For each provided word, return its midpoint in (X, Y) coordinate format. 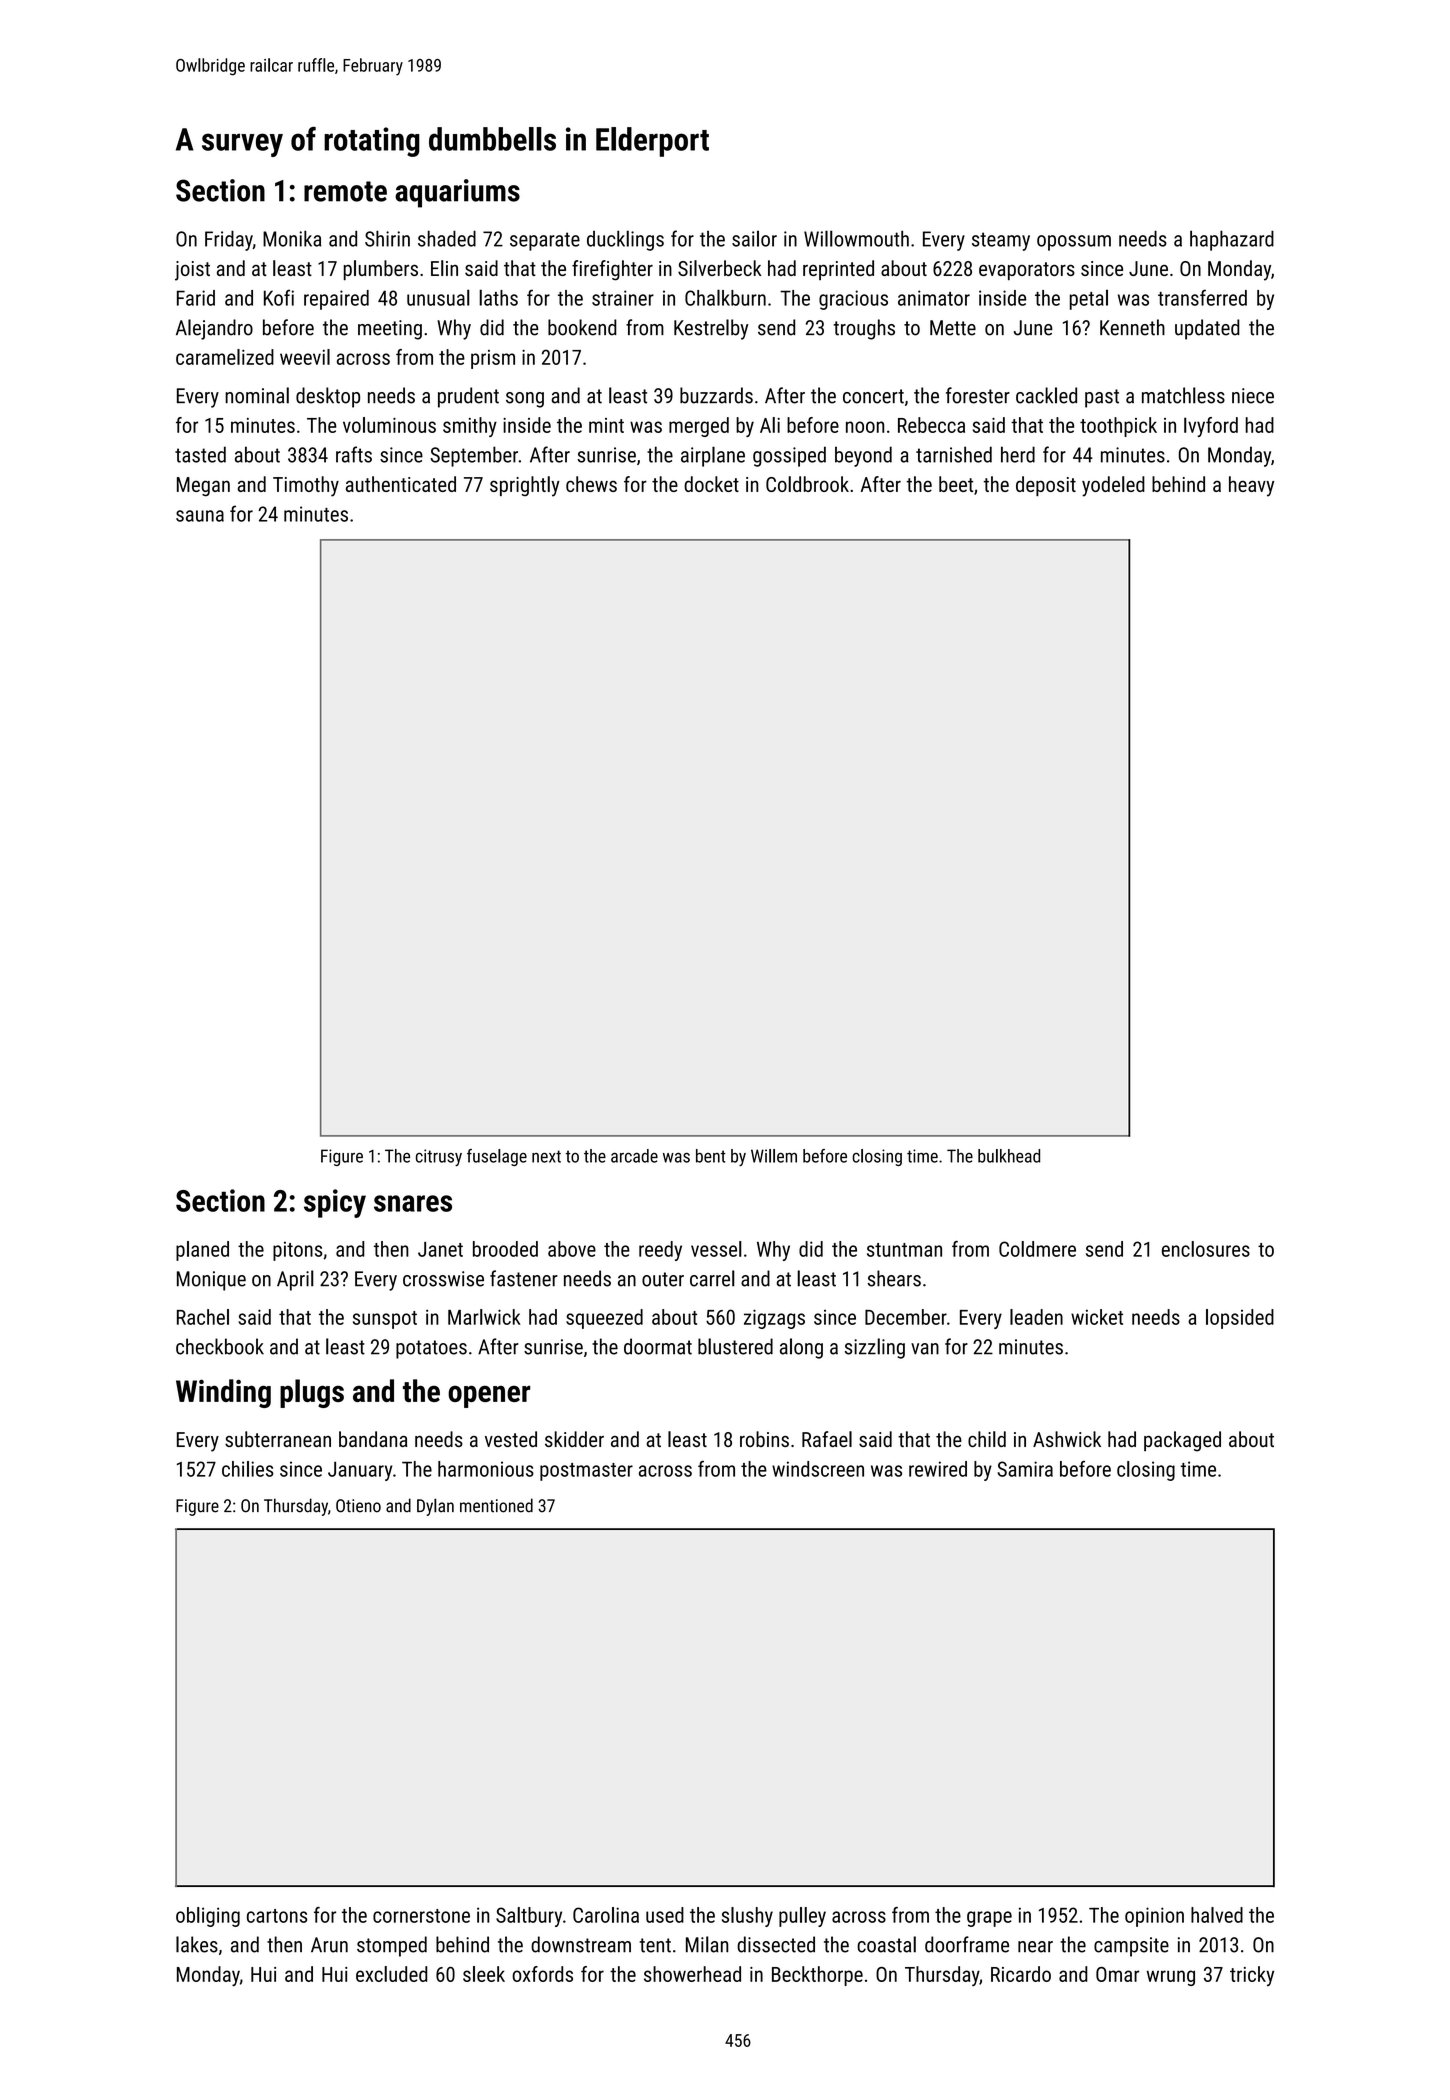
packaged (1182, 1441)
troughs (864, 329)
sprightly (525, 486)
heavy (1251, 486)
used (665, 1915)
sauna (200, 516)
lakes (197, 1944)
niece (1253, 396)
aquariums (457, 193)
